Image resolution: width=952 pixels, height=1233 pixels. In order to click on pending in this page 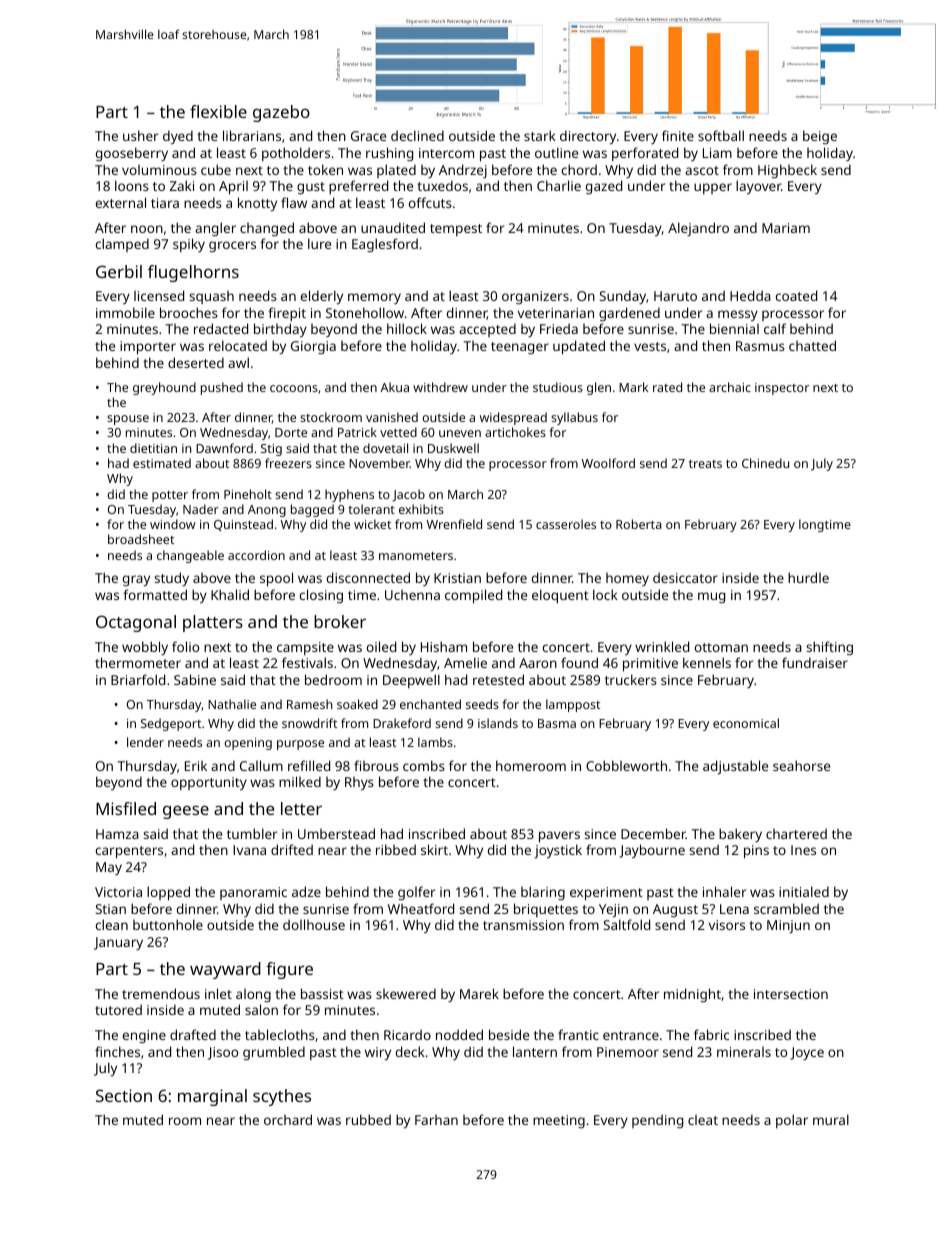, I will do `click(657, 1121)`.
